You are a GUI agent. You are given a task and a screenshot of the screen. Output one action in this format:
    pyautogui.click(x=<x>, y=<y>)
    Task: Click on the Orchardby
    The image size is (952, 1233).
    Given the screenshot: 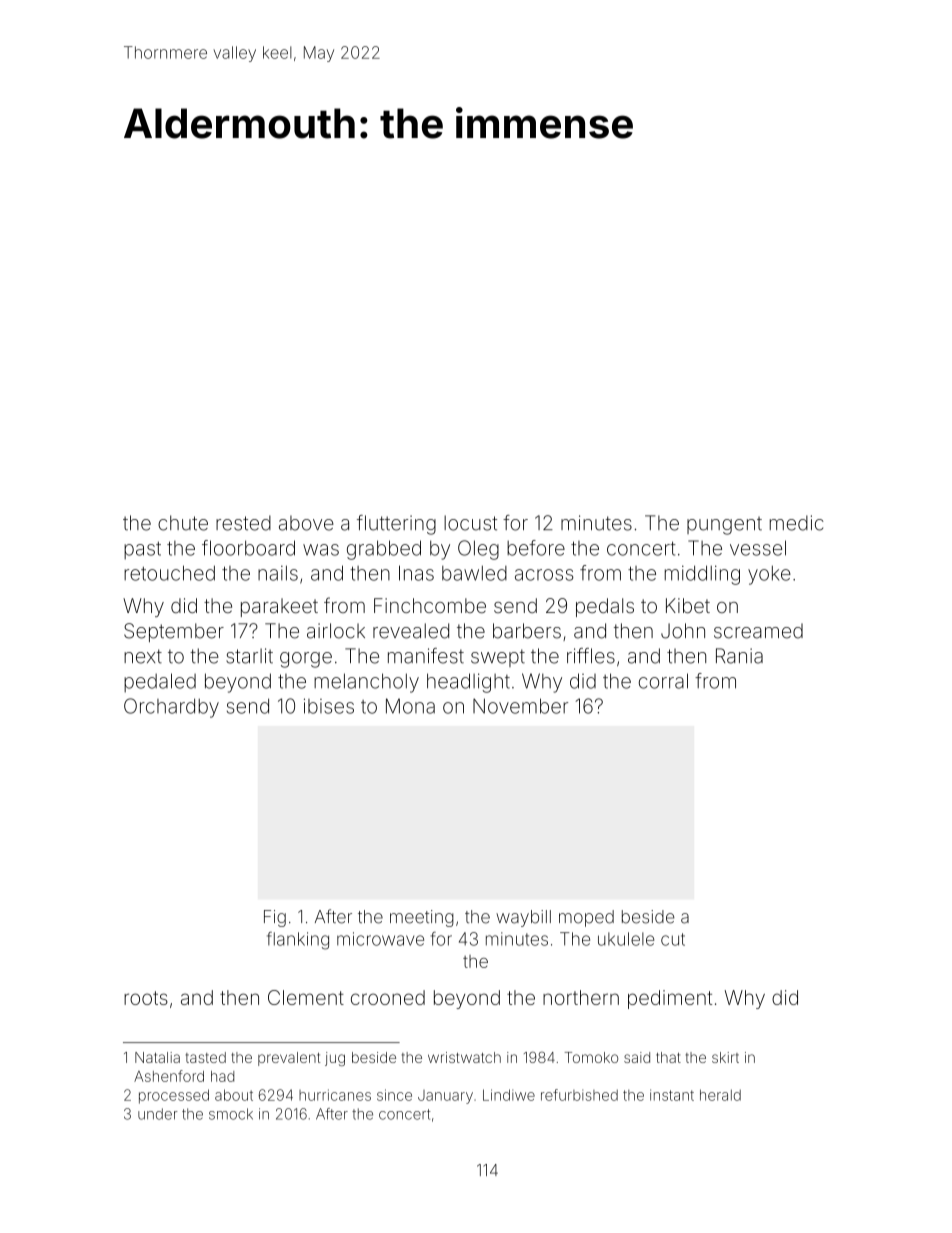 What is the action you would take?
    pyautogui.click(x=171, y=708)
